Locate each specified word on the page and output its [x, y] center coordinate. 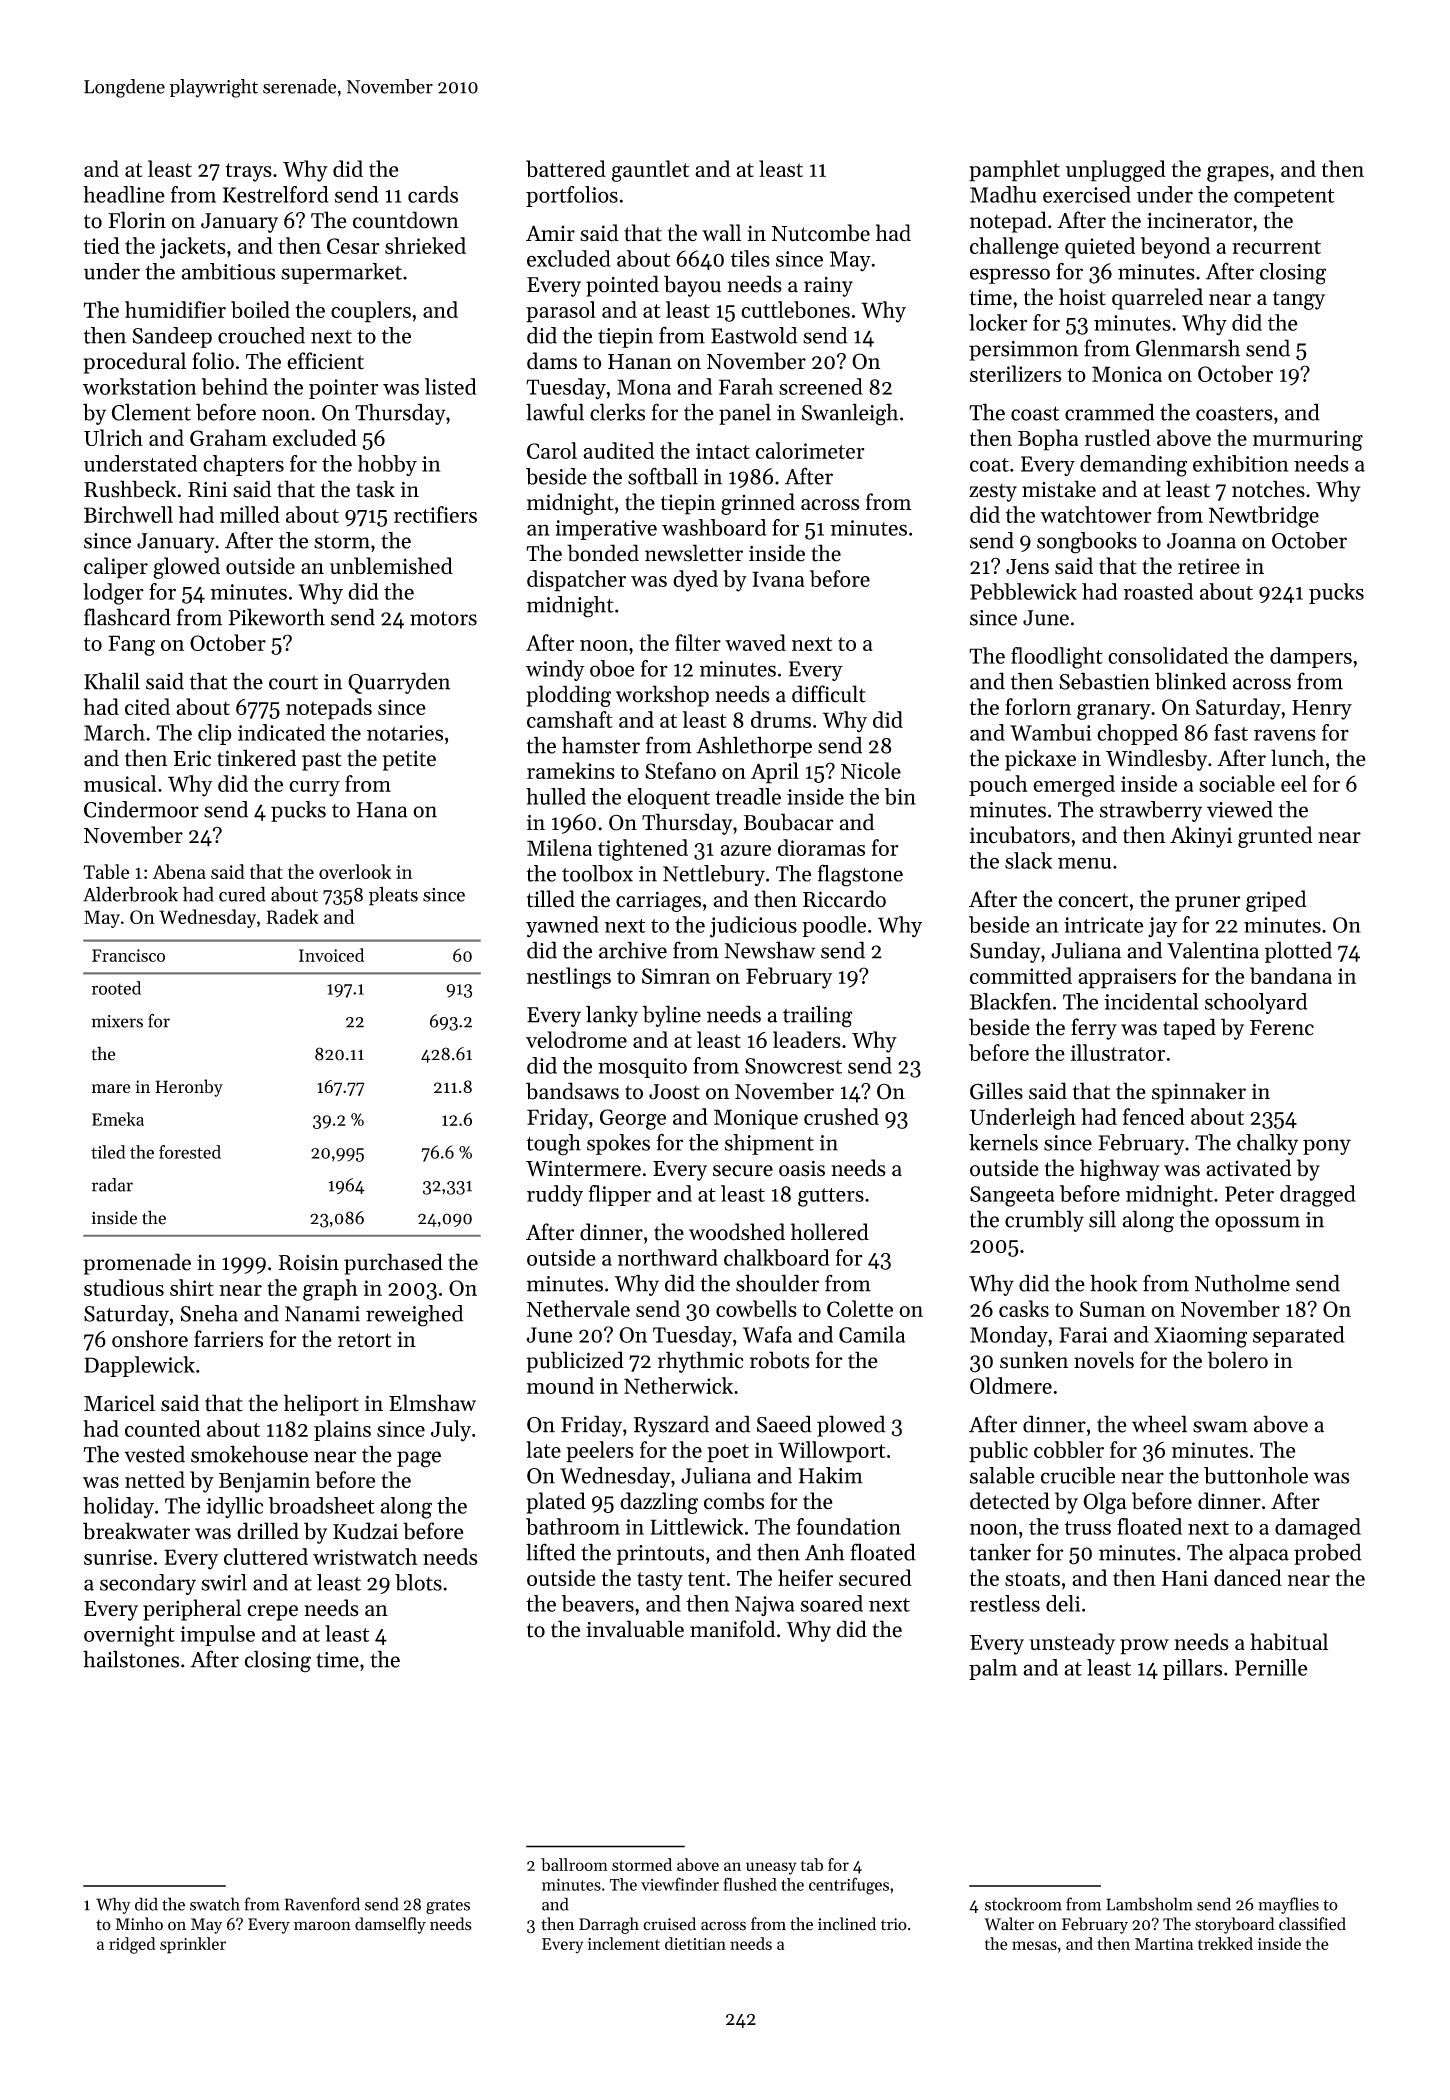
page [419, 1459]
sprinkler [193, 1945]
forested [190, 1152]
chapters [243, 465]
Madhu [1003, 194]
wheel [1159, 1424]
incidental [1151, 1001]
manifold [732, 1629]
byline [672, 1016]
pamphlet [1014, 171]
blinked [1190, 681]
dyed [695, 581]
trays [248, 172]
